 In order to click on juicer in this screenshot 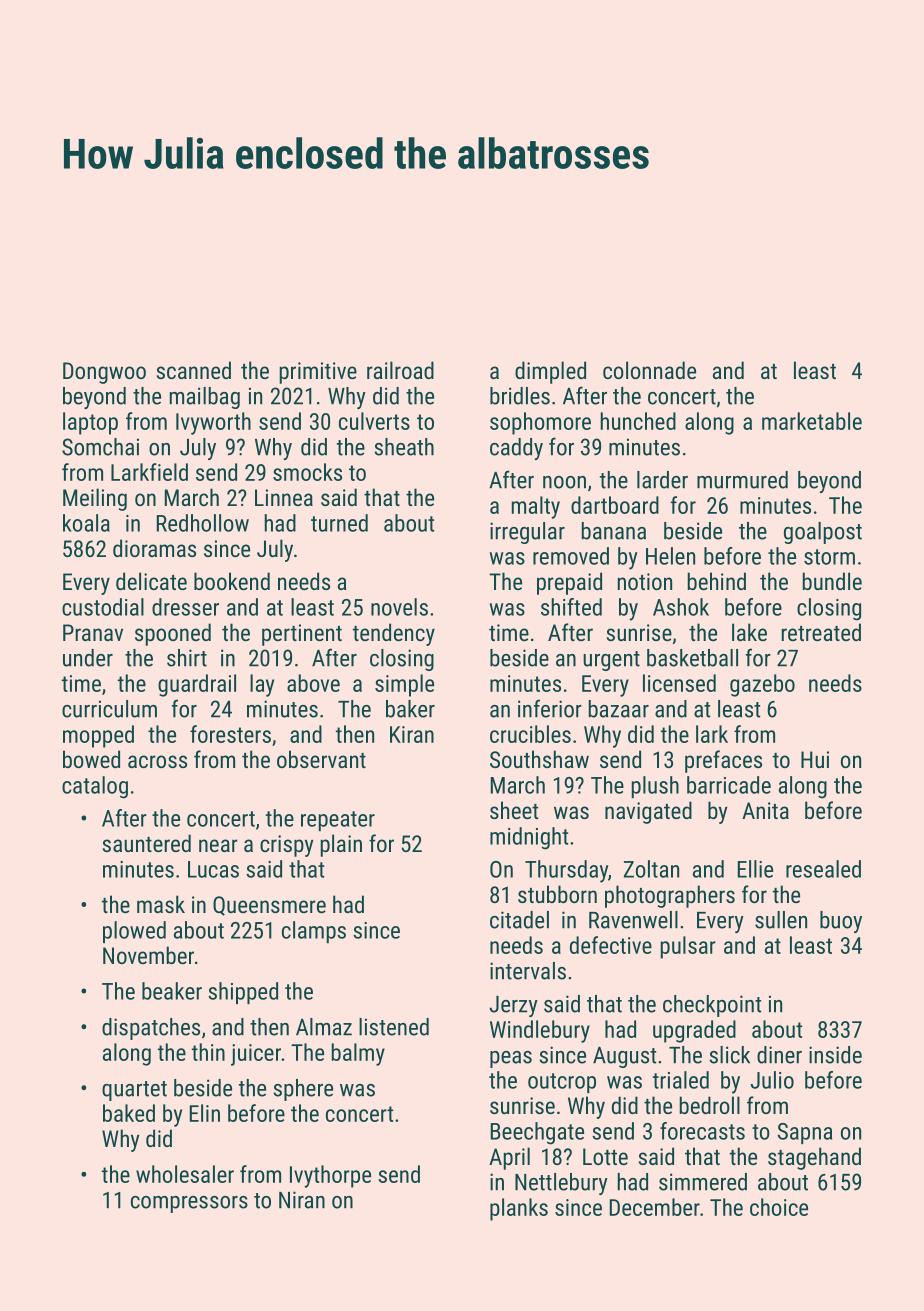, I will do `click(256, 1055)`.
